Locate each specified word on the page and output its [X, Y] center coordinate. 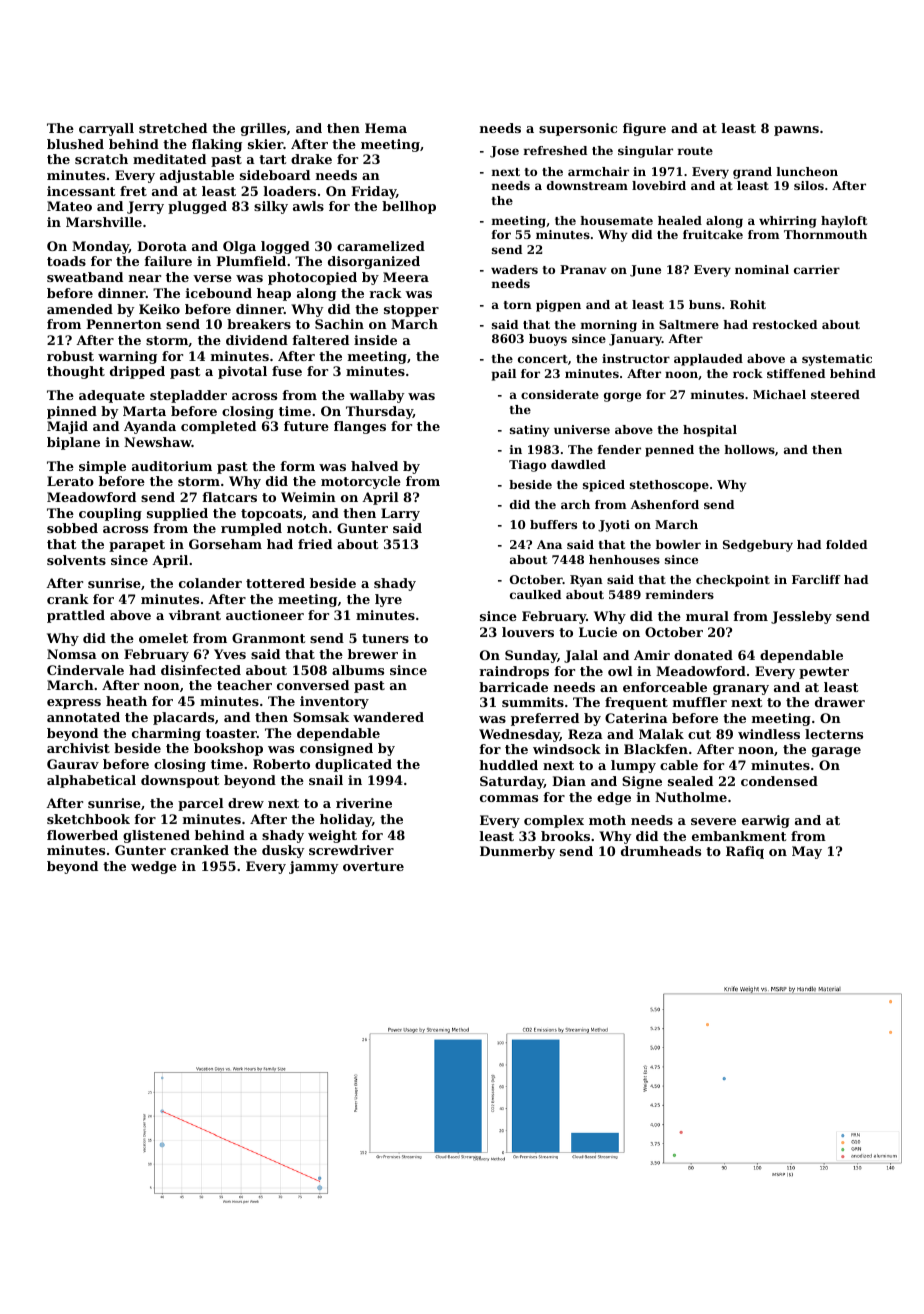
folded [846, 544]
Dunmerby [517, 852]
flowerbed [82, 835]
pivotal [242, 372]
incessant [81, 191]
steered [835, 394]
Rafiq [745, 852]
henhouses [624, 559]
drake [311, 159]
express [74, 704]
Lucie [598, 632]
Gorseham [225, 544]
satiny [529, 431]
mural [707, 616]
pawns [796, 131]
